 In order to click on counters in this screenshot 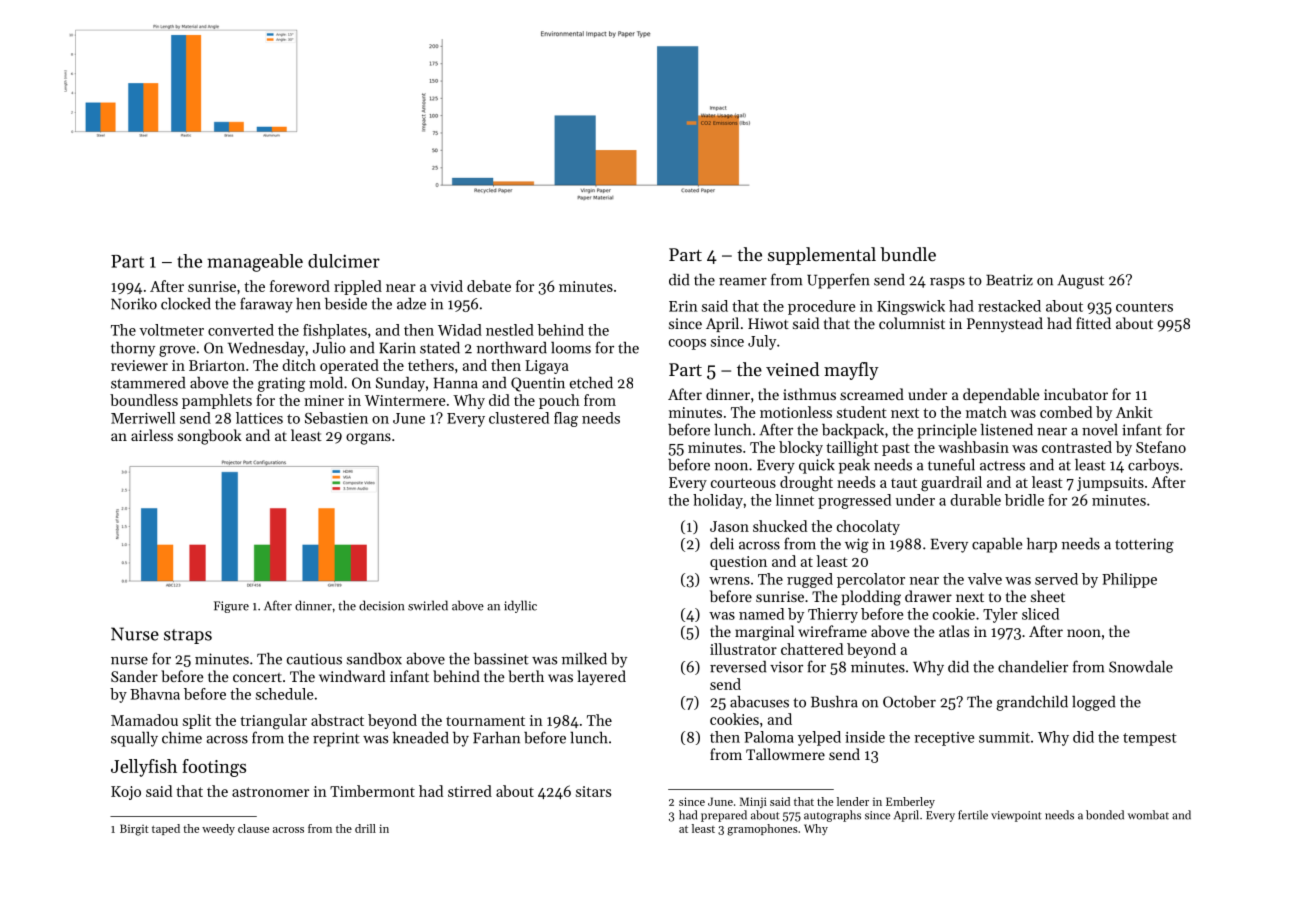, I will do `click(1144, 307)`.
